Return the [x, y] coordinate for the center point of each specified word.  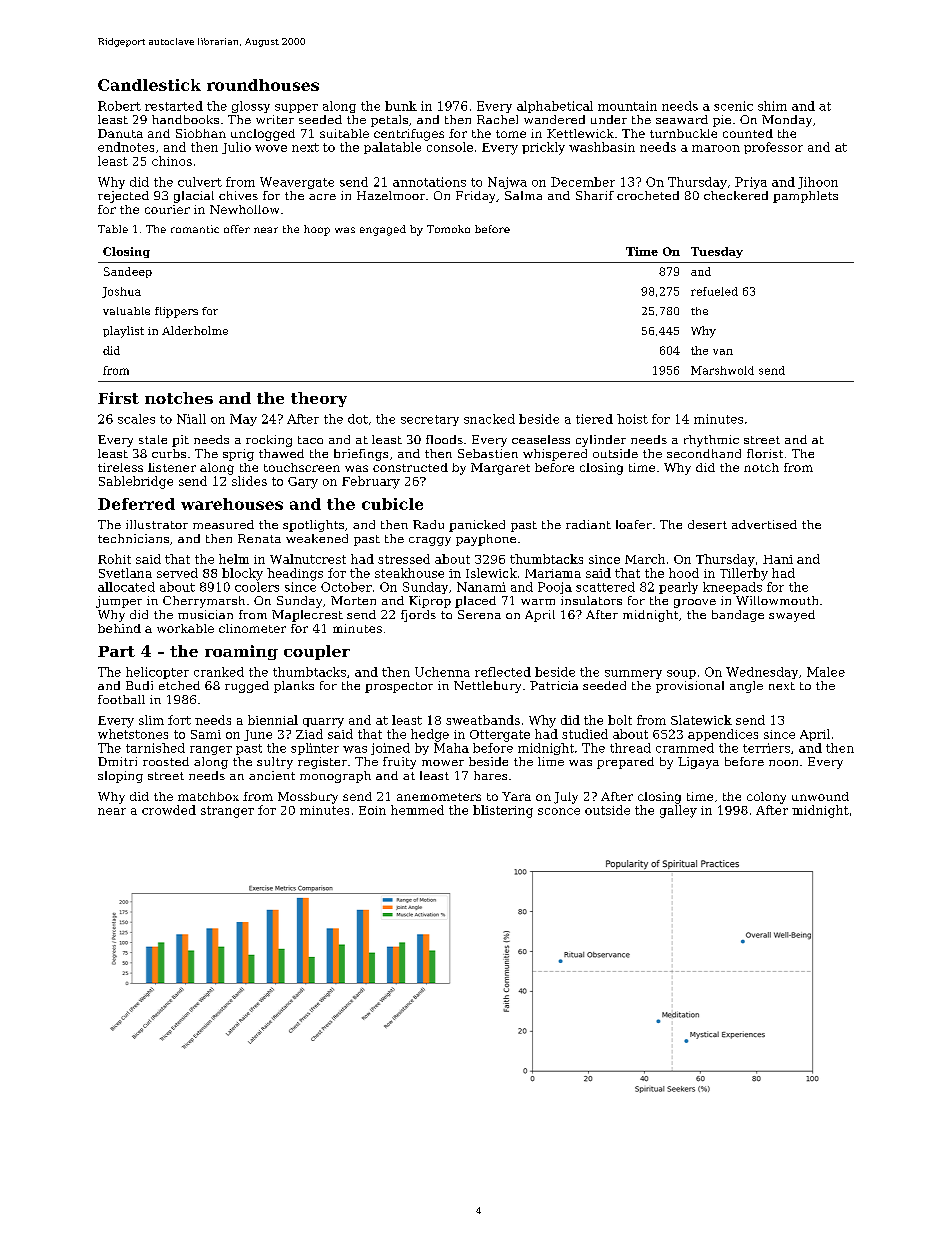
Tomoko [448, 229]
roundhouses [263, 85]
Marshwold [722, 370]
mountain [627, 106]
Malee [826, 672]
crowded [169, 810]
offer [237, 229]
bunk [401, 106]
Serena [479, 614]
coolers [257, 587]
